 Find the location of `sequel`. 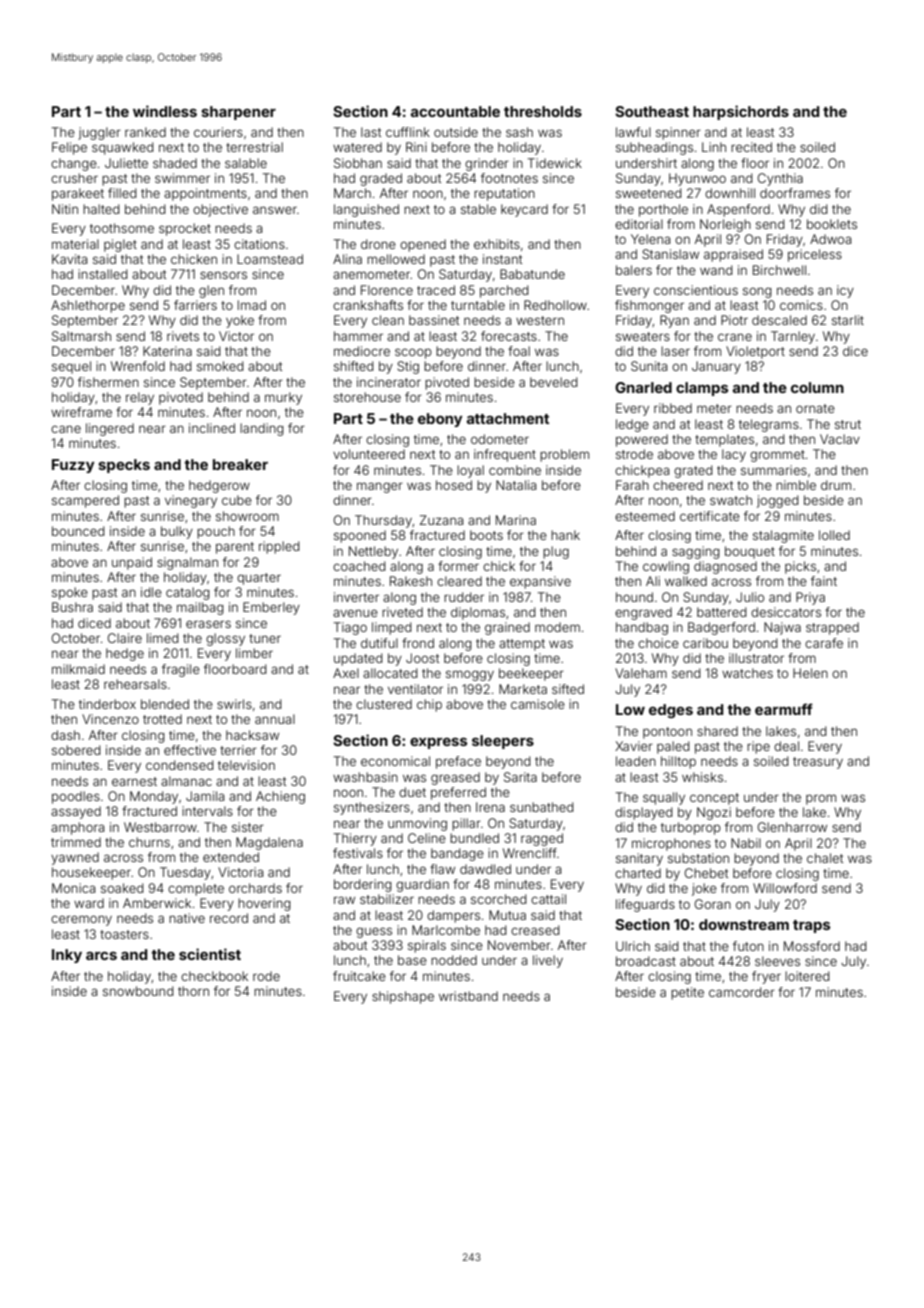

sequel is located at coordinates (71, 367).
